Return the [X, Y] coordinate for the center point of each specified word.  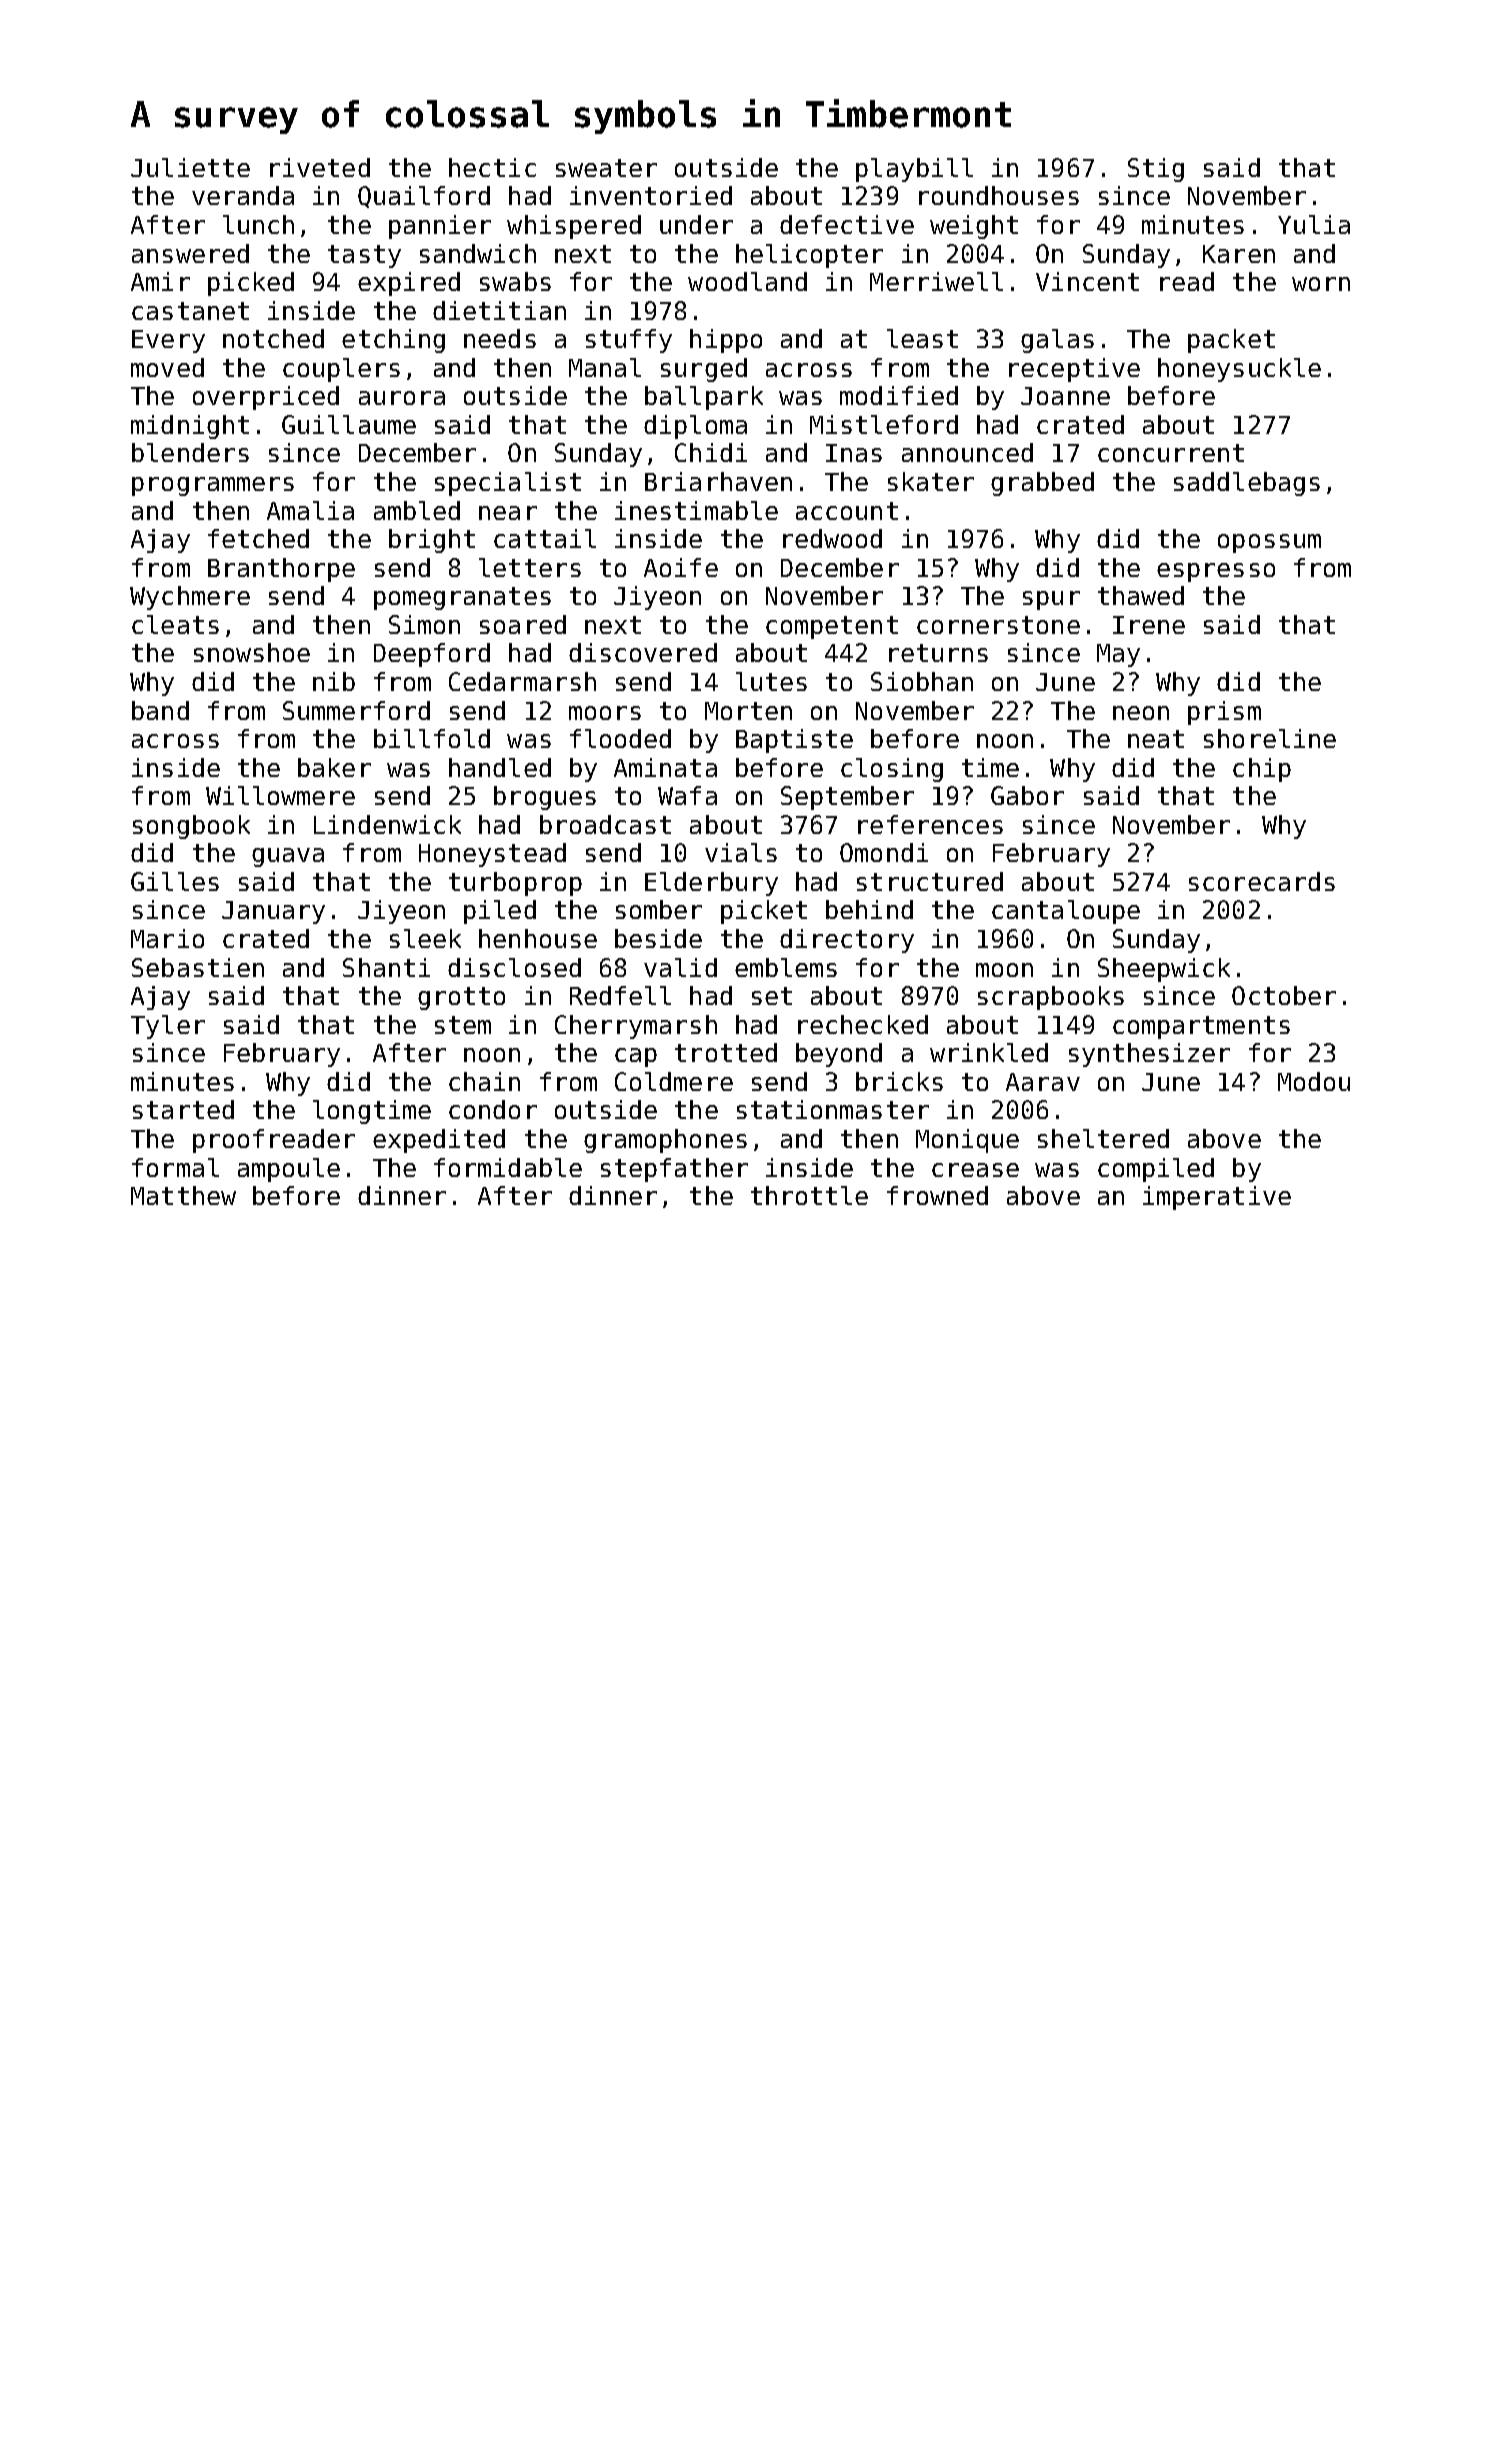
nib [334, 681]
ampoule [289, 1170]
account [847, 511]
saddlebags [1247, 484]
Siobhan [922, 681]
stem [463, 1025]
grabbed [1042, 484]
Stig [1156, 170]
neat [1156, 739]
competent [832, 627]
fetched [258, 538]
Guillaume [349, 424]
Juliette [190, 167]
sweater [606, 168]
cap [636, 1057]
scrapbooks [1051, 998]
